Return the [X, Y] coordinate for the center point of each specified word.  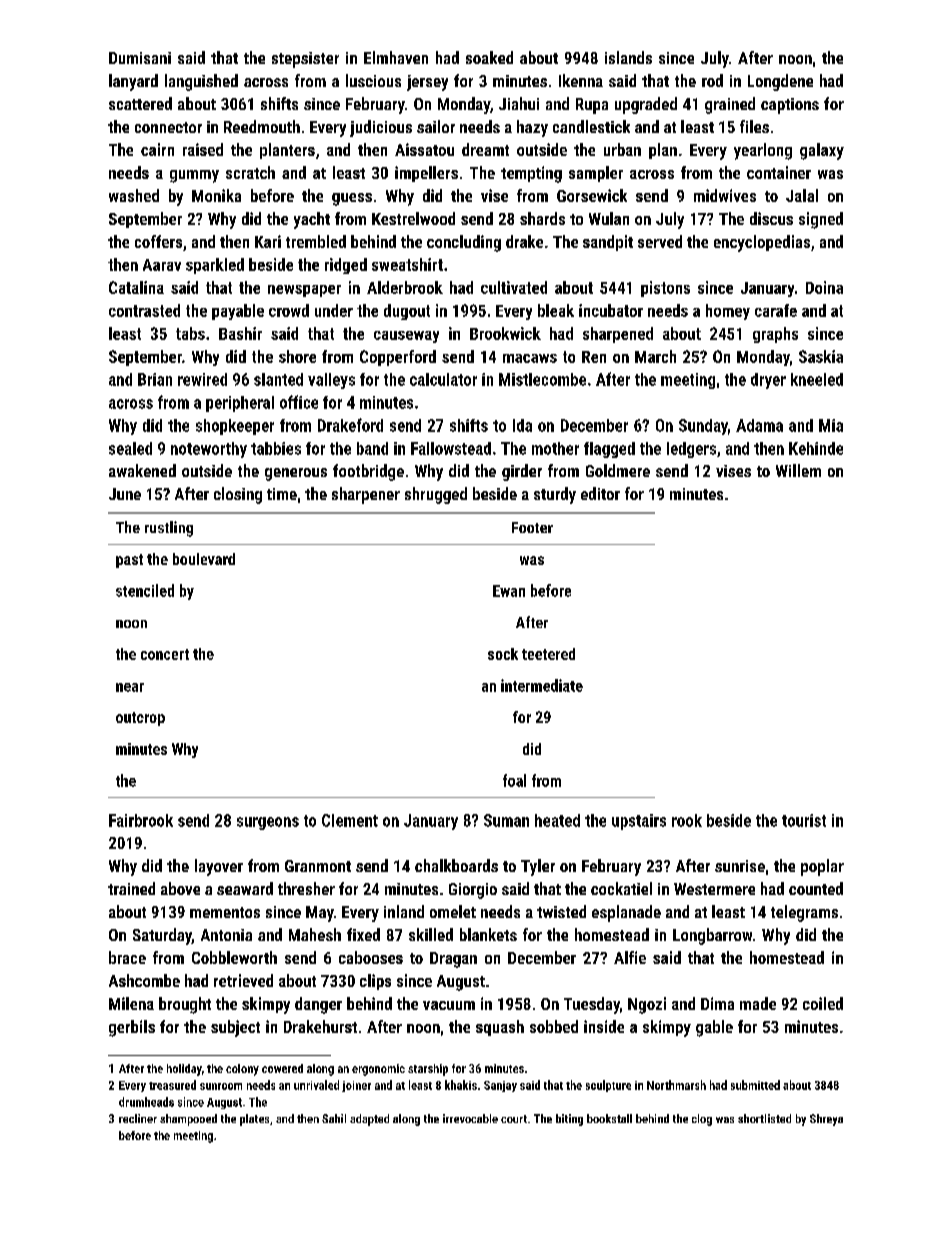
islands [628, 57]
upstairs [639, 822]
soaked [489, 57]
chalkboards [456, 865]
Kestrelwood [413, 218]
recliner [138, 1118]
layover [219, 867]
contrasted [144, 310]
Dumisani [140, 58]
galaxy [822, 151]
